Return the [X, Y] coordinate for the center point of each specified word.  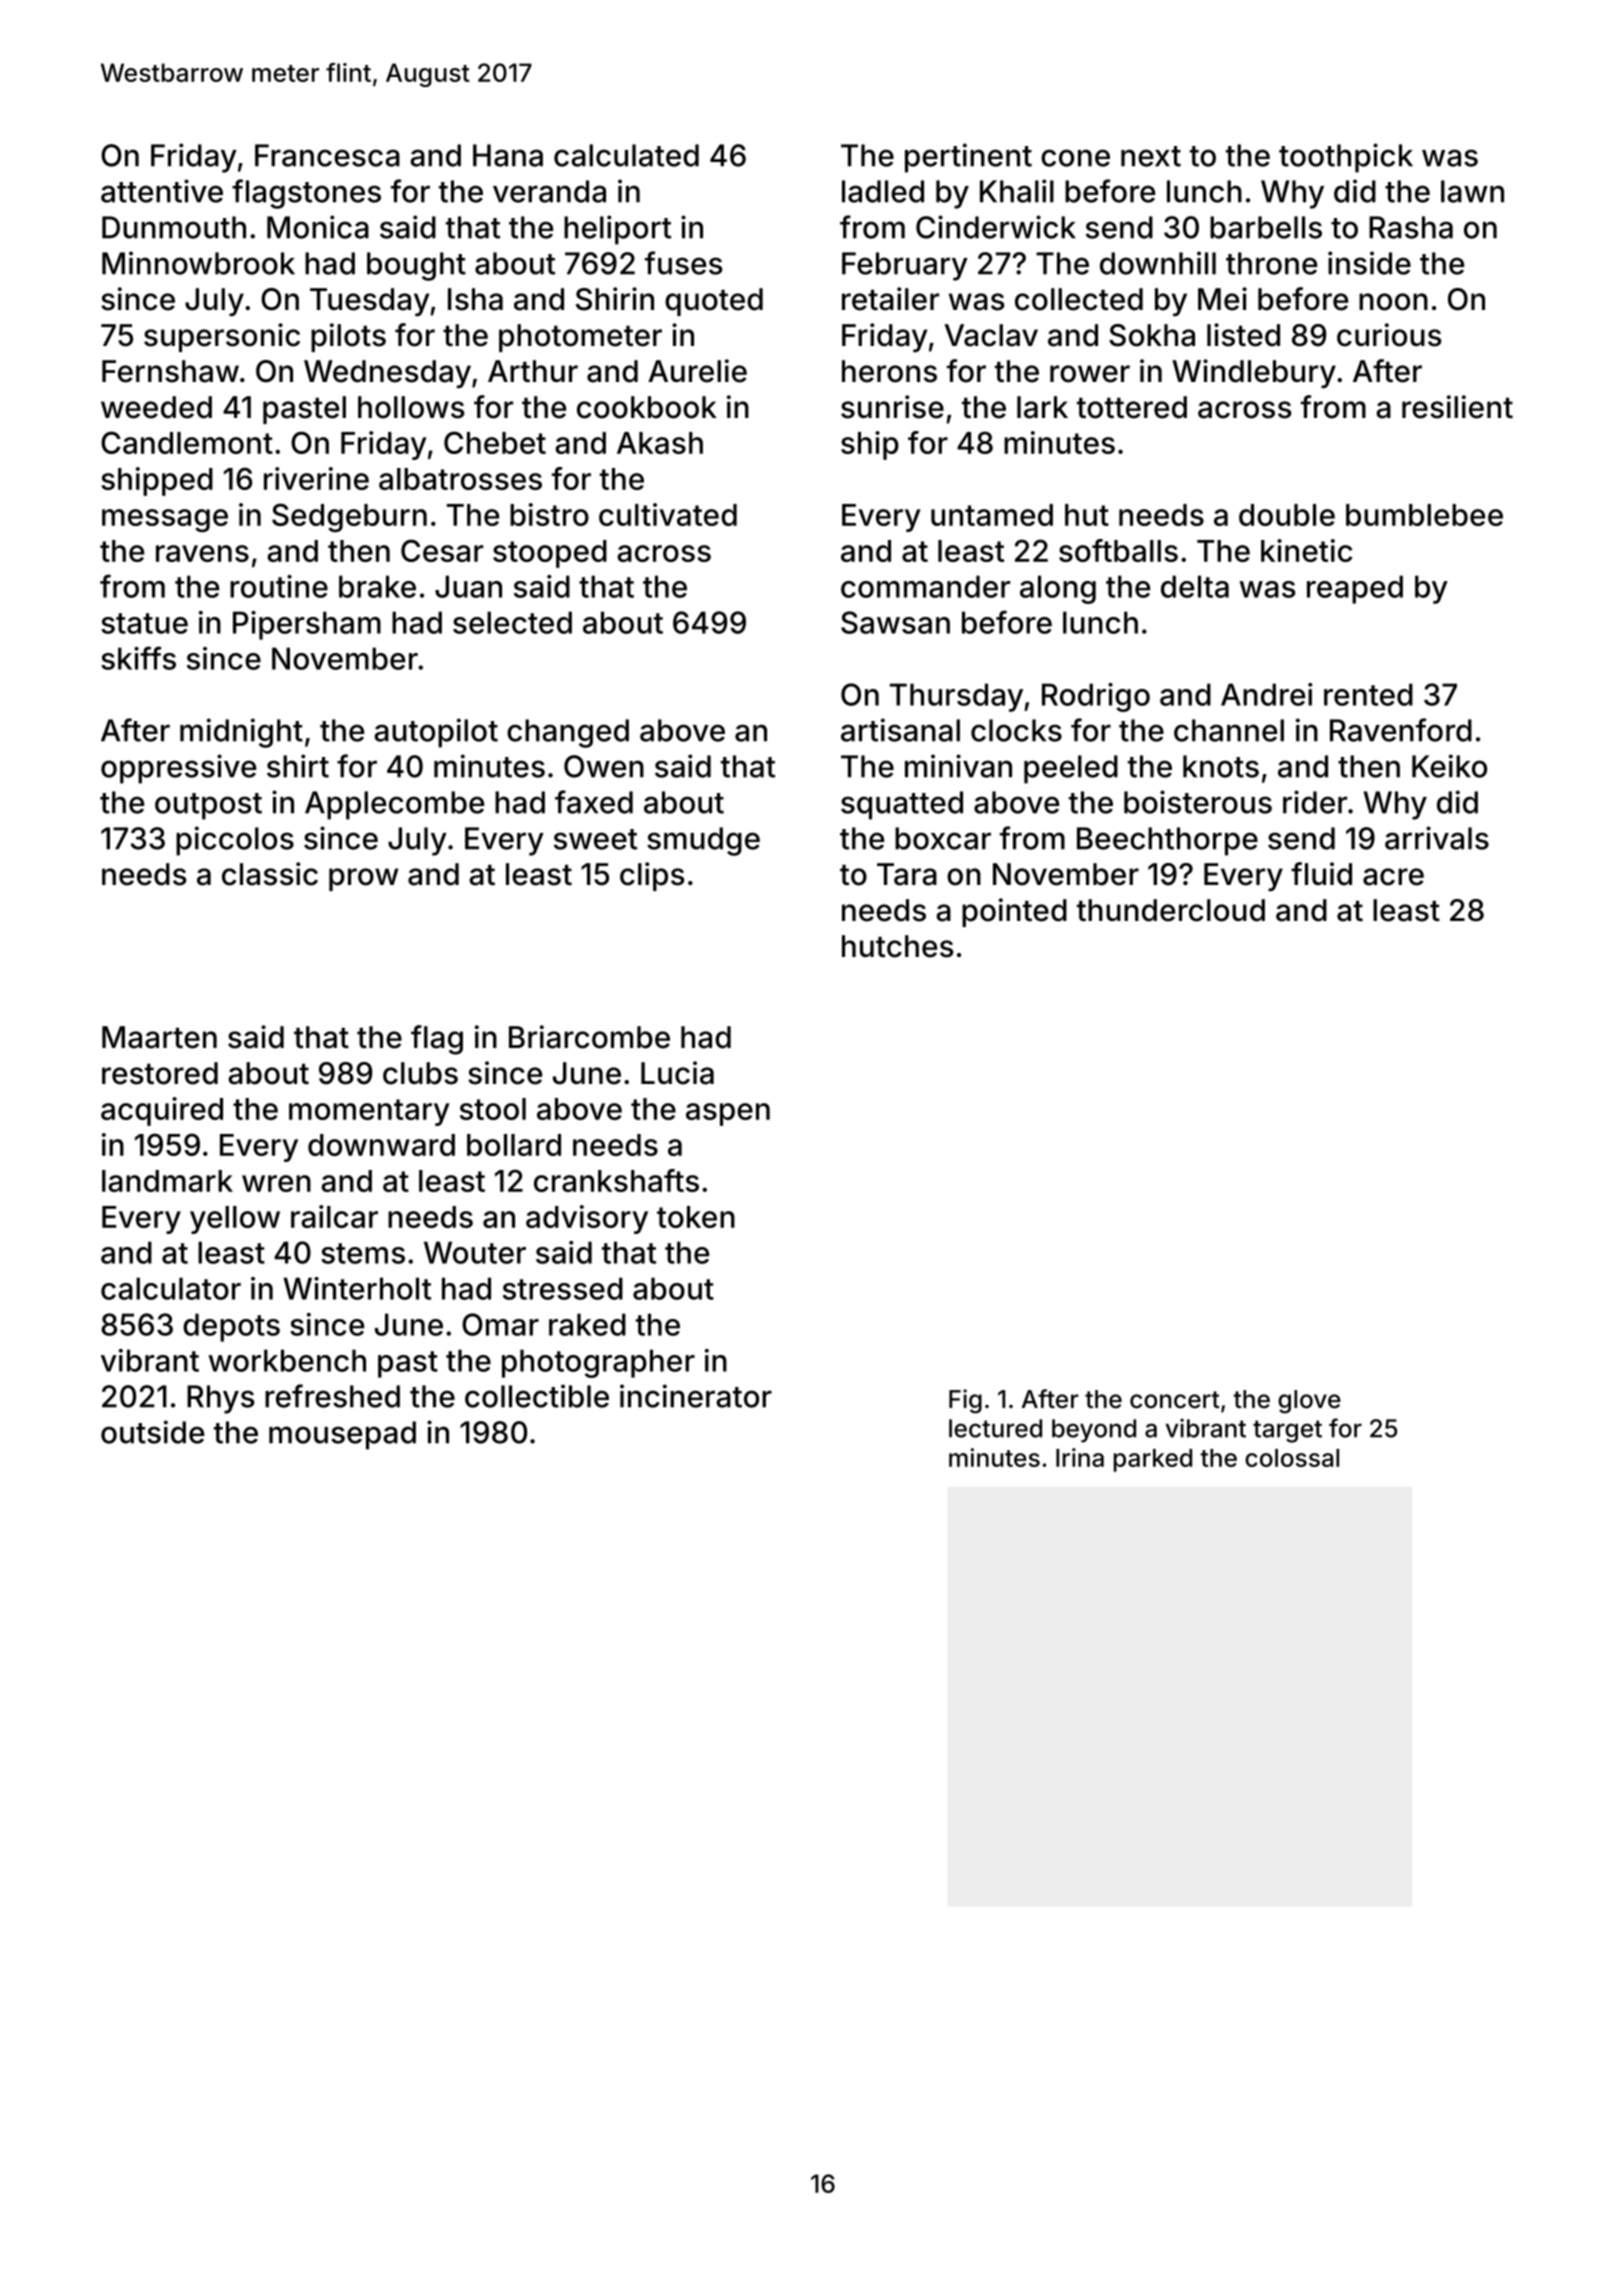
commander [925, 586]
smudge [703, 841]
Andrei [1267, 694]
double [1287, 515]
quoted [714, 302]
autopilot [436, 733]
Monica [318, 227]
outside [152, 1432]
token [696, 1217]
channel [1229, 730]
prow [363, 879]
